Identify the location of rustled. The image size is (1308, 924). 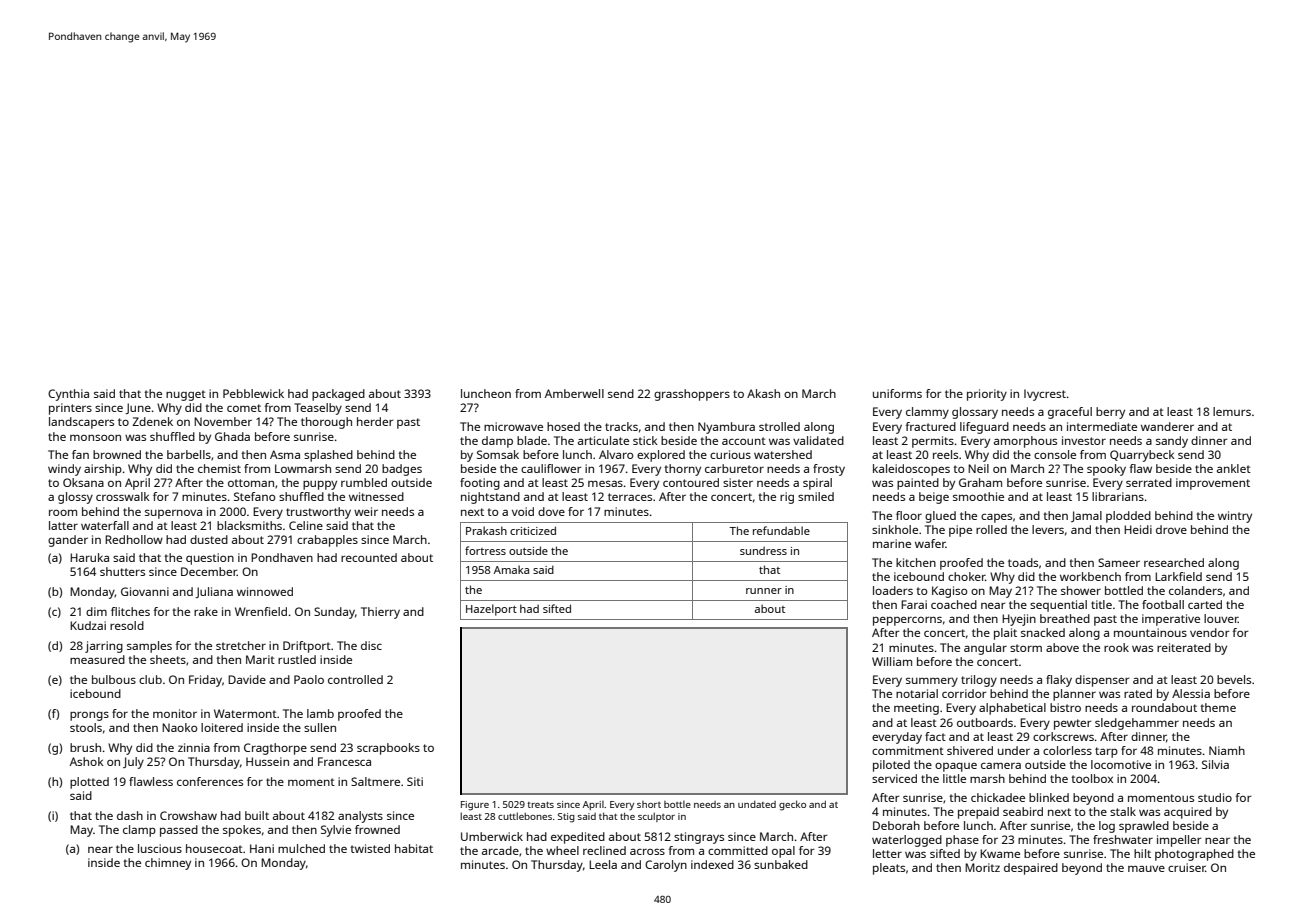
(297, 659).
